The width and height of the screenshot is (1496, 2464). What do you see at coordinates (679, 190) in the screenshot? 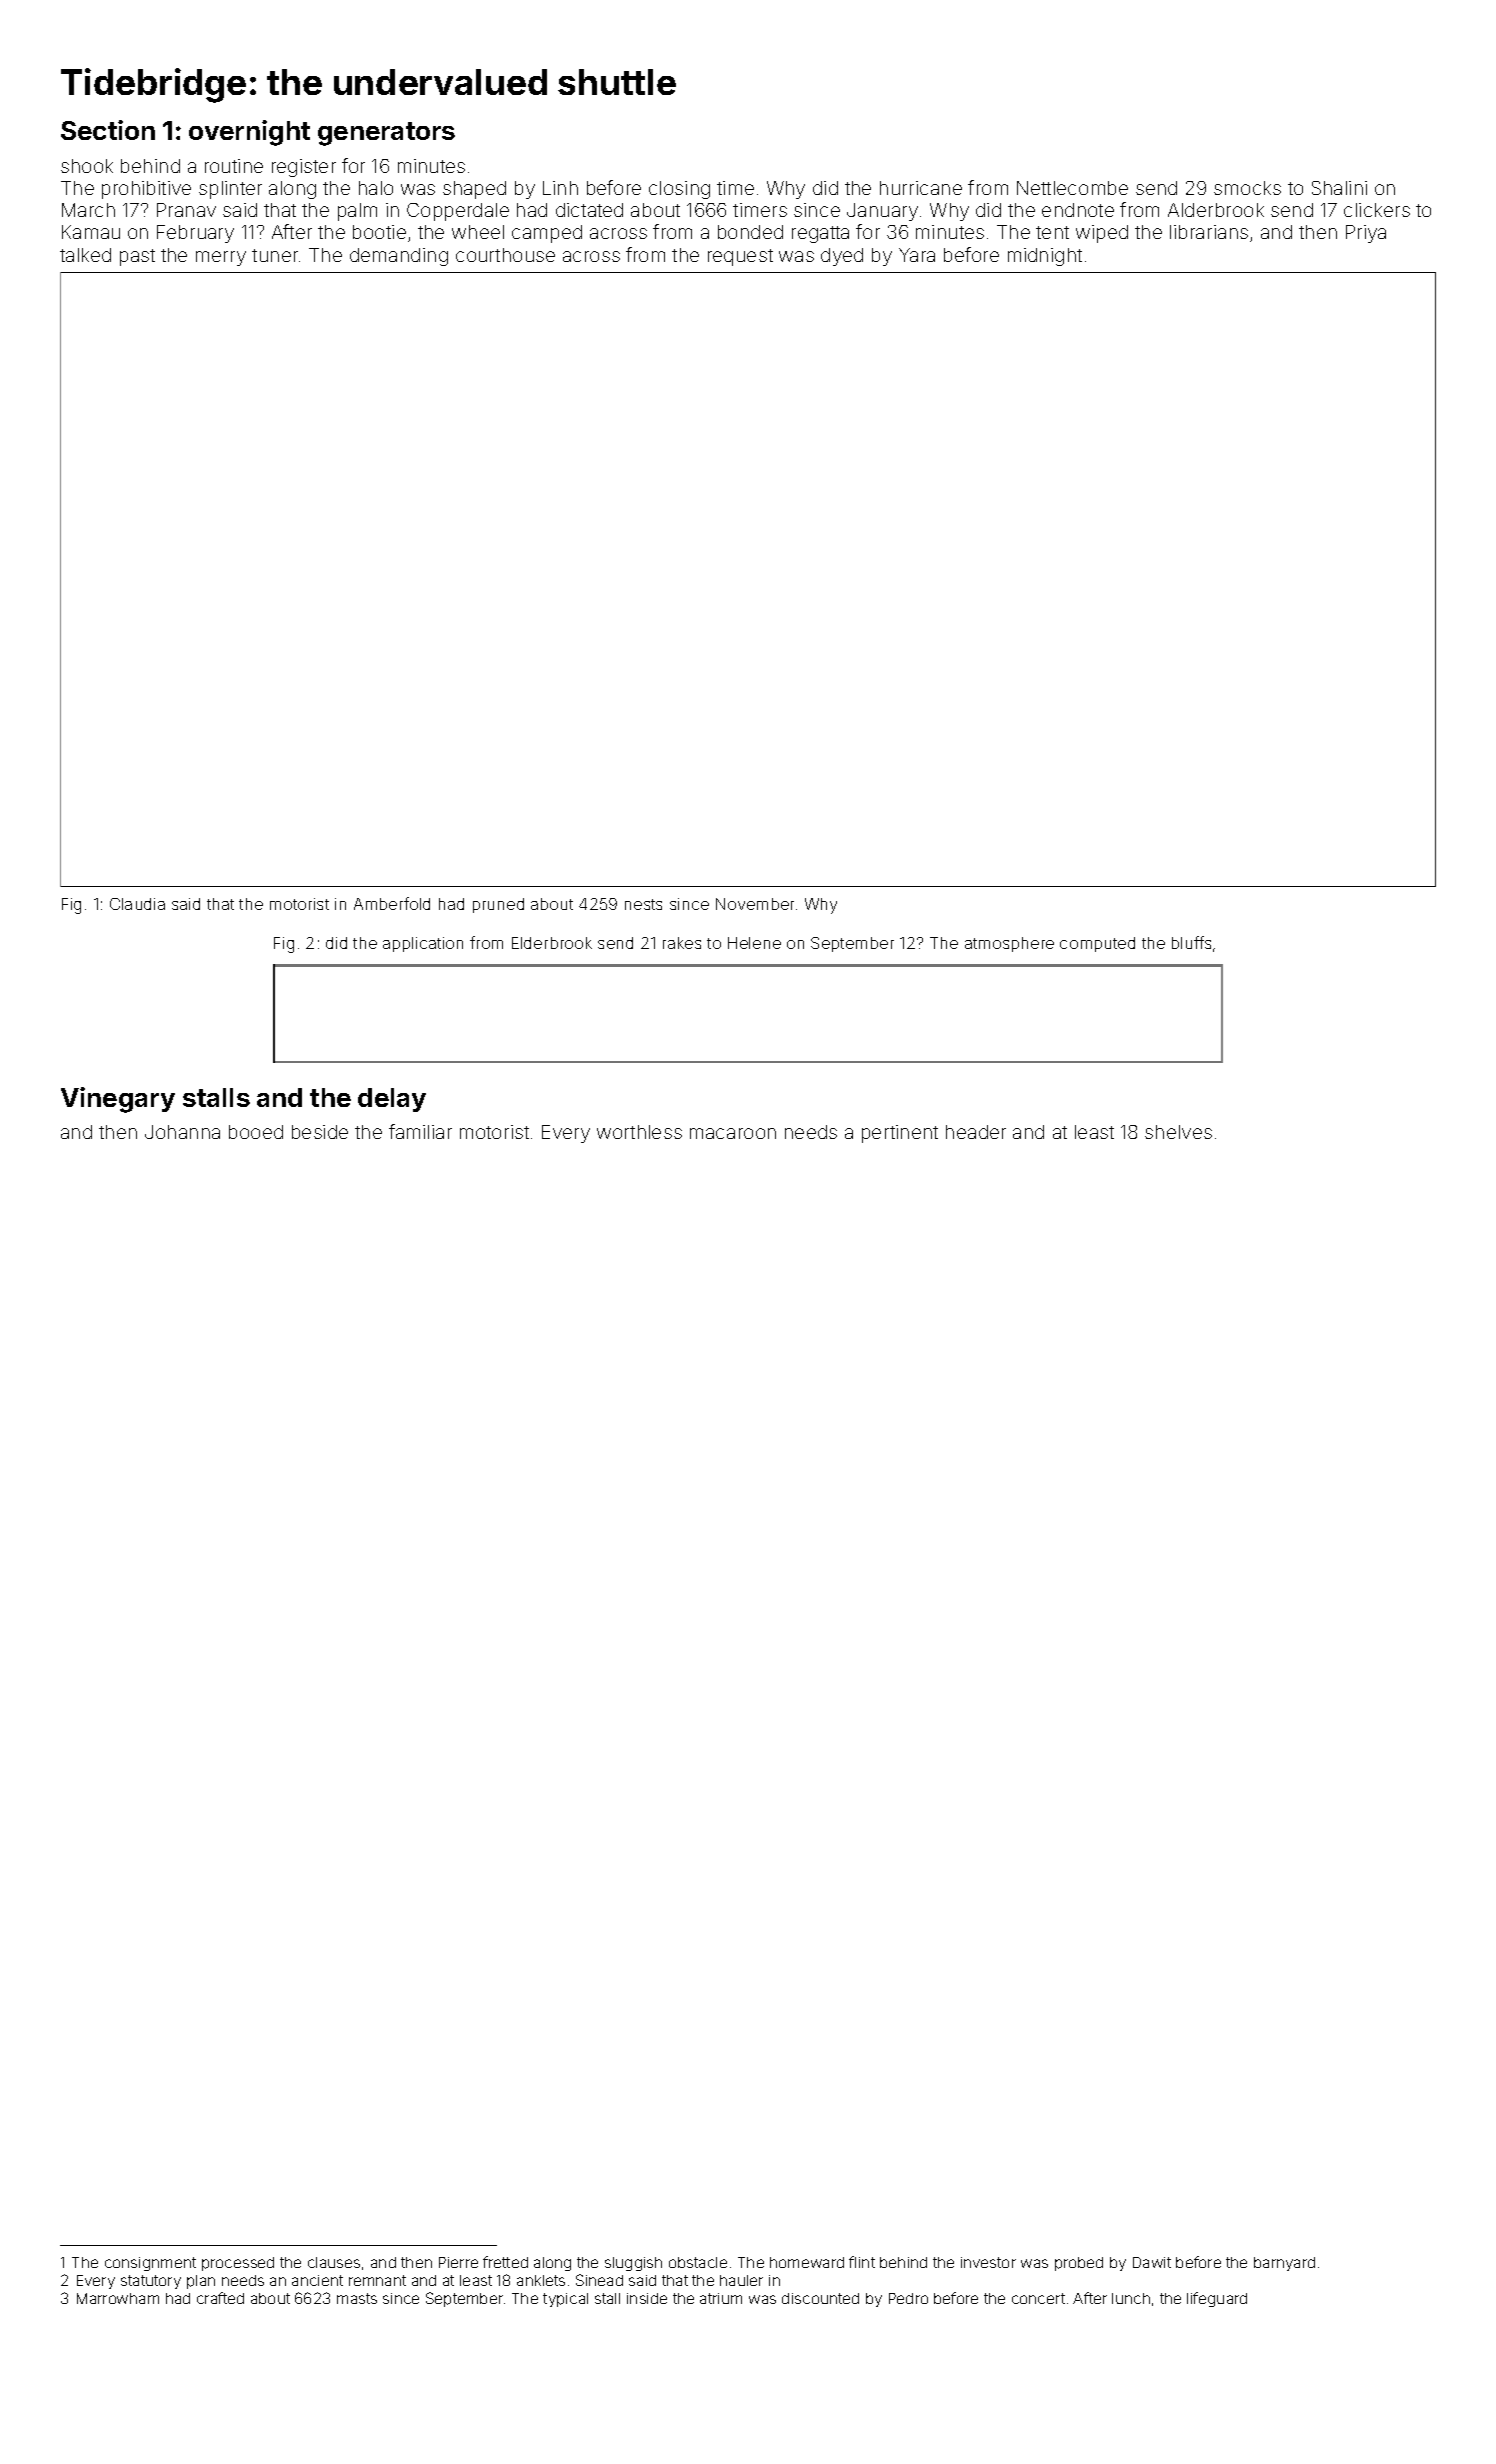
I see `closing` at bounding box center [679, 190].
